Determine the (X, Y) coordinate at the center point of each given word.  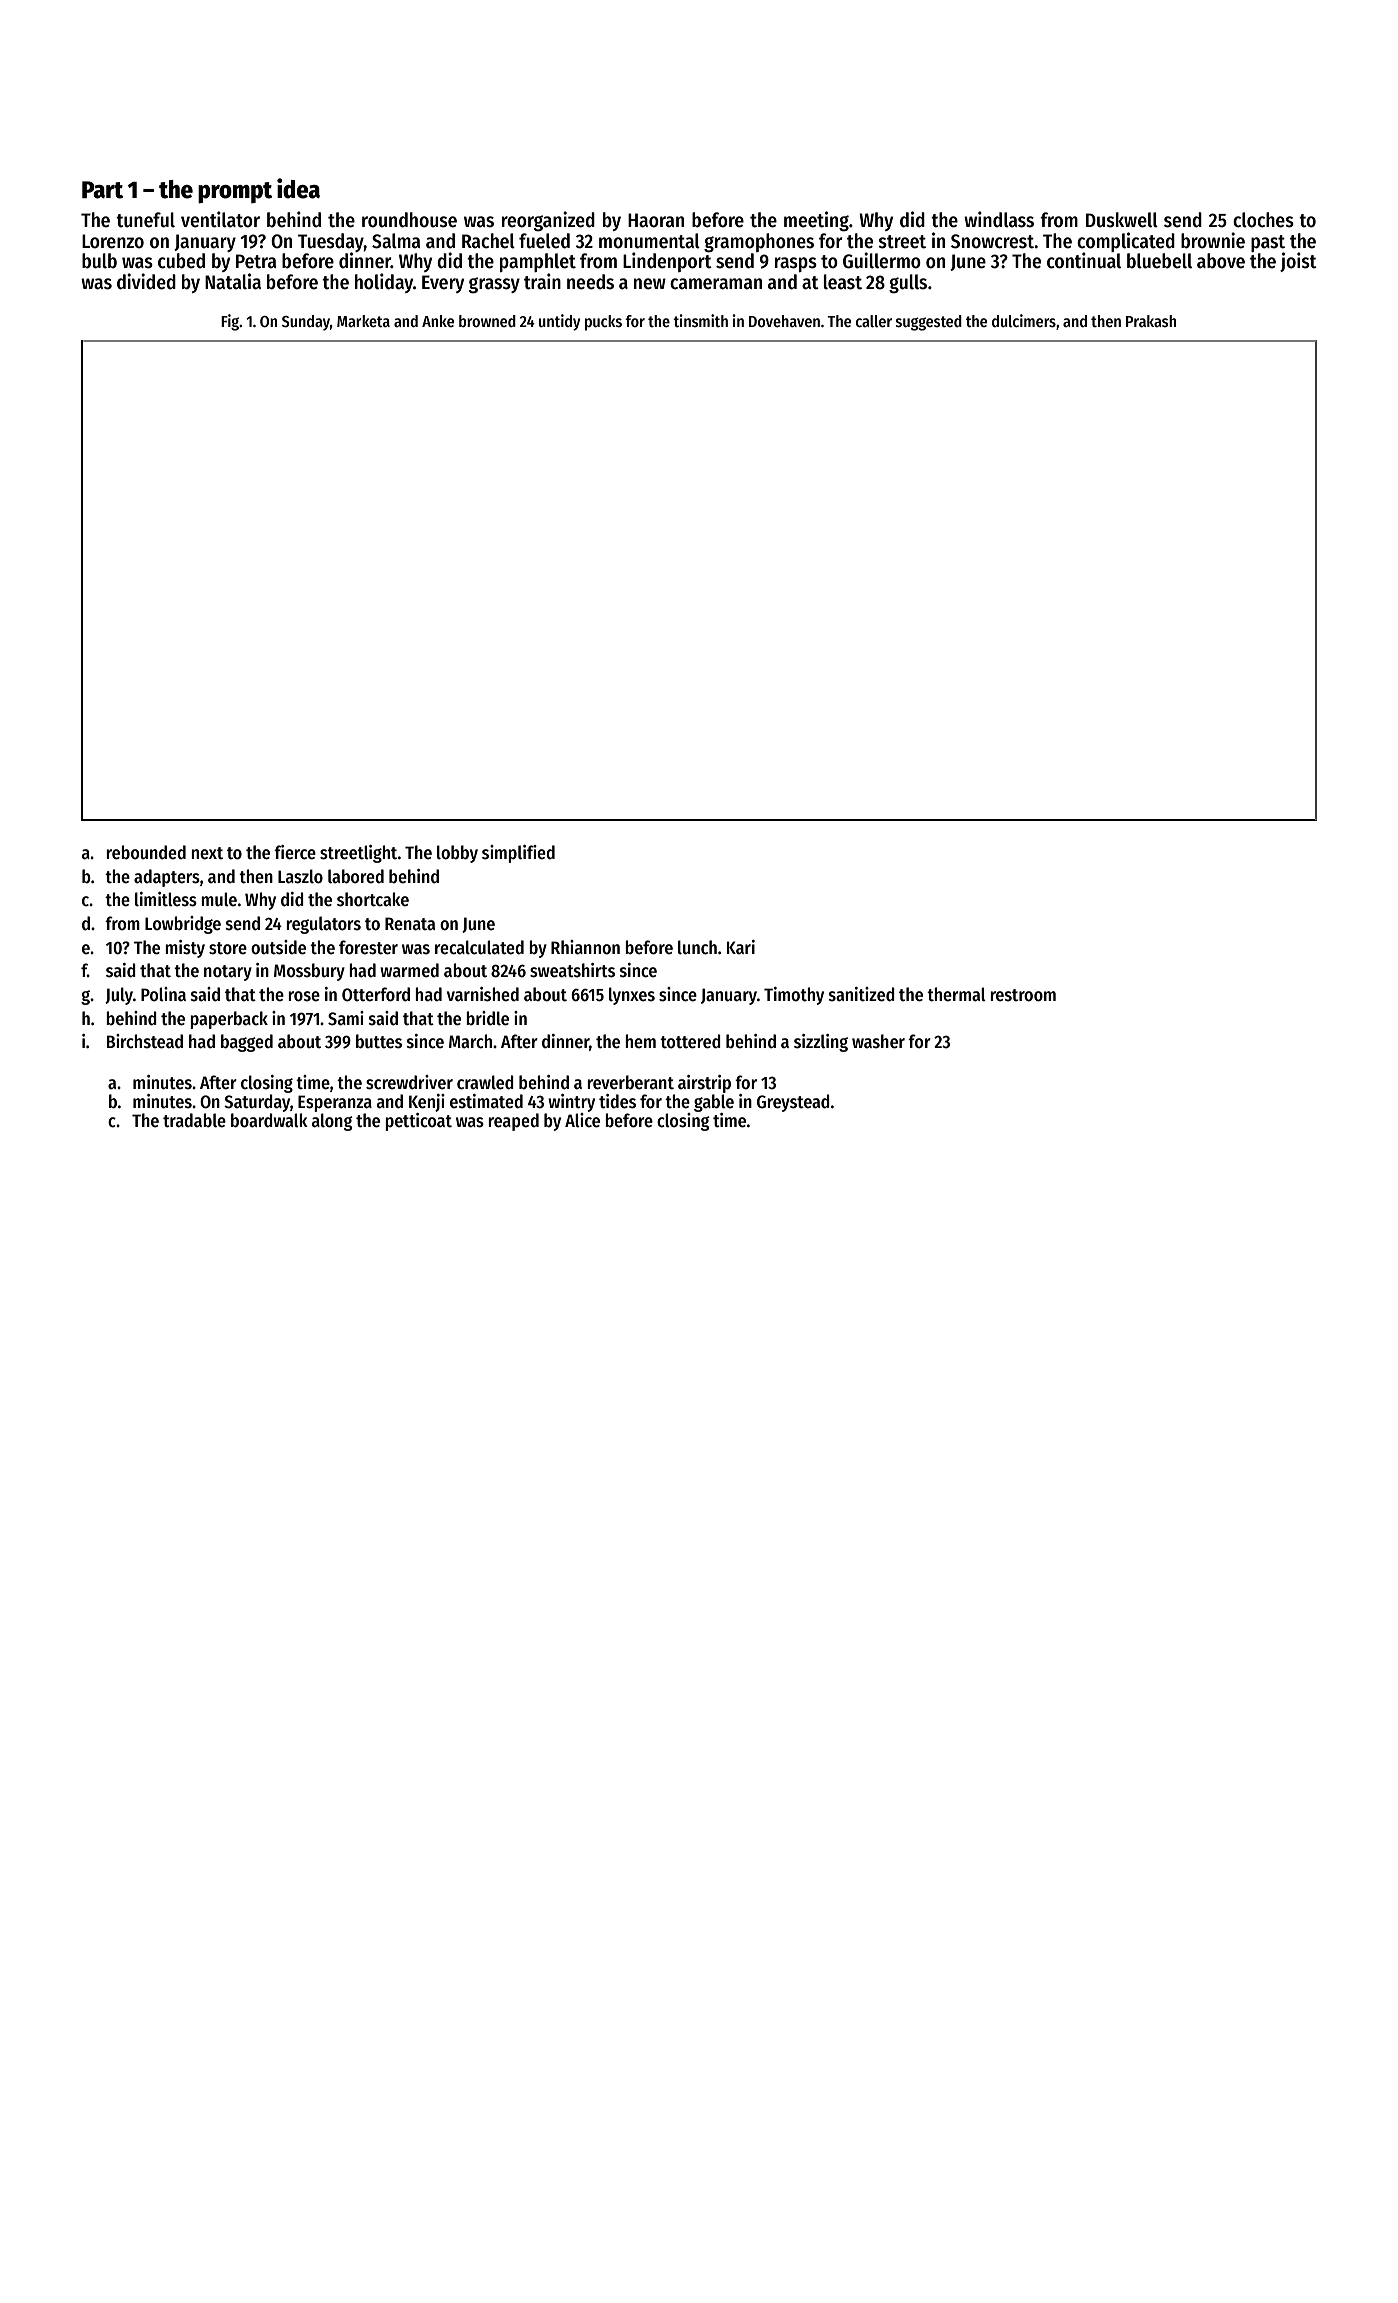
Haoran (656, 220)
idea (298, 188)
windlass (999, 219)
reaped (513, 1122)
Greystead (793, 1103)
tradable (194, 1120)
